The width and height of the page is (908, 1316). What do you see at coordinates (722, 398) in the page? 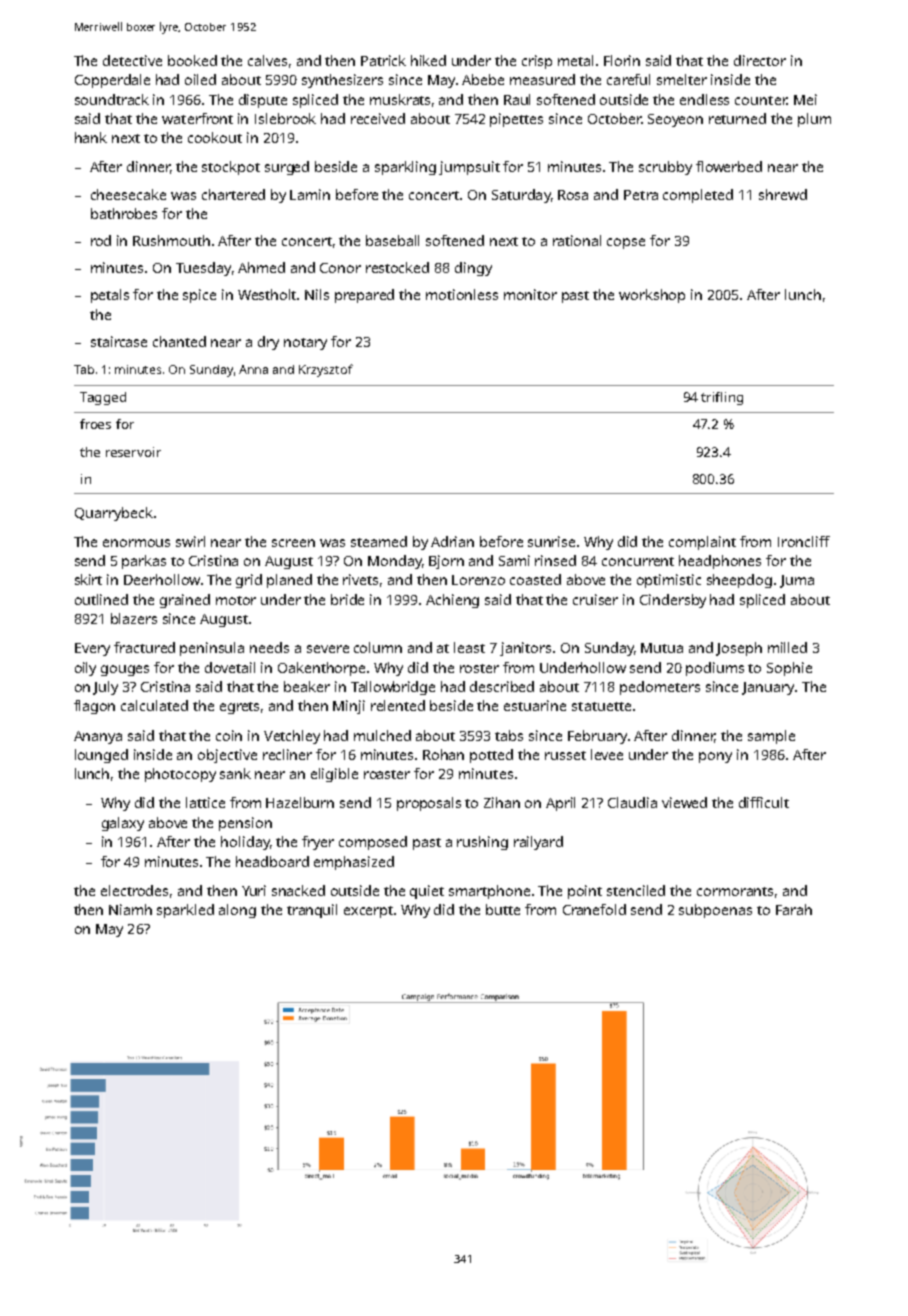
I see `trifling` at bounding box center [722, 398].
